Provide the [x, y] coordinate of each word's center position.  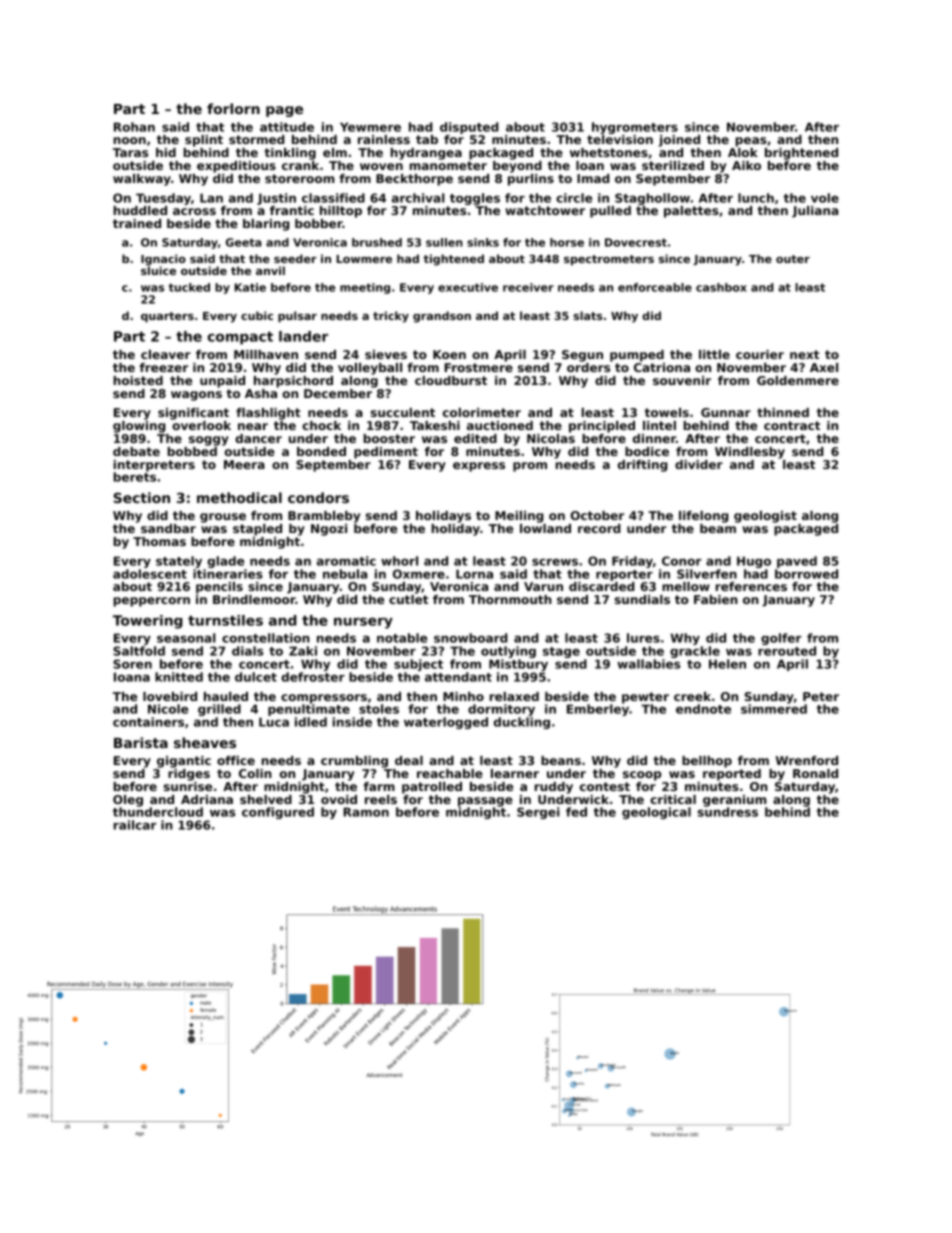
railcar [135, 825]
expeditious [236, 167]
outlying [508, 652]
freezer [164, 367]
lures [643, 638]
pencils [219, 588]
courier [760, 354]
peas [751, 142]
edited [475, 438]
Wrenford [807, 760]
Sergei [538, 813]
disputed [469, 128]
